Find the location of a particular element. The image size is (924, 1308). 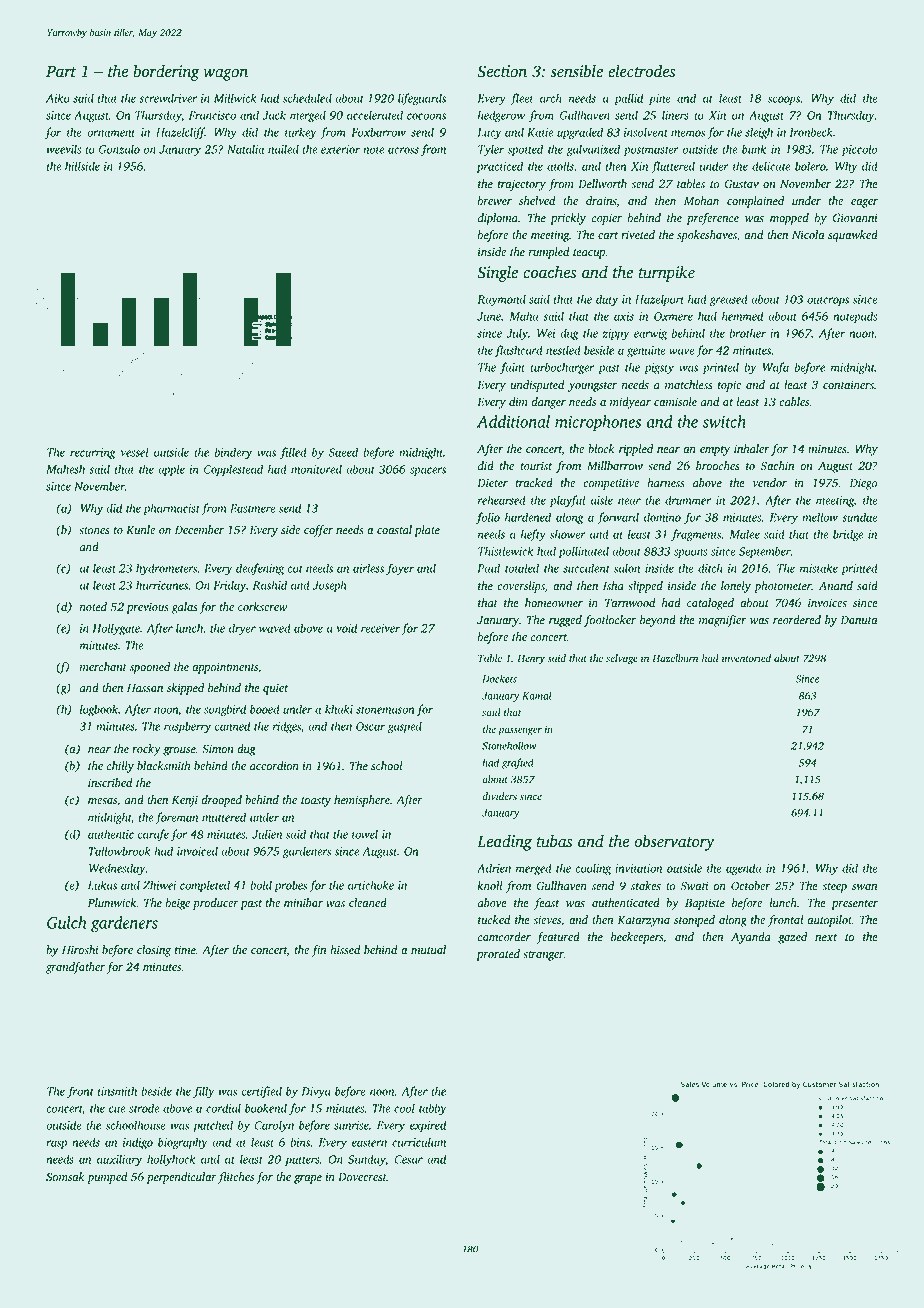

dividers is located at coordinates (499, 796).
